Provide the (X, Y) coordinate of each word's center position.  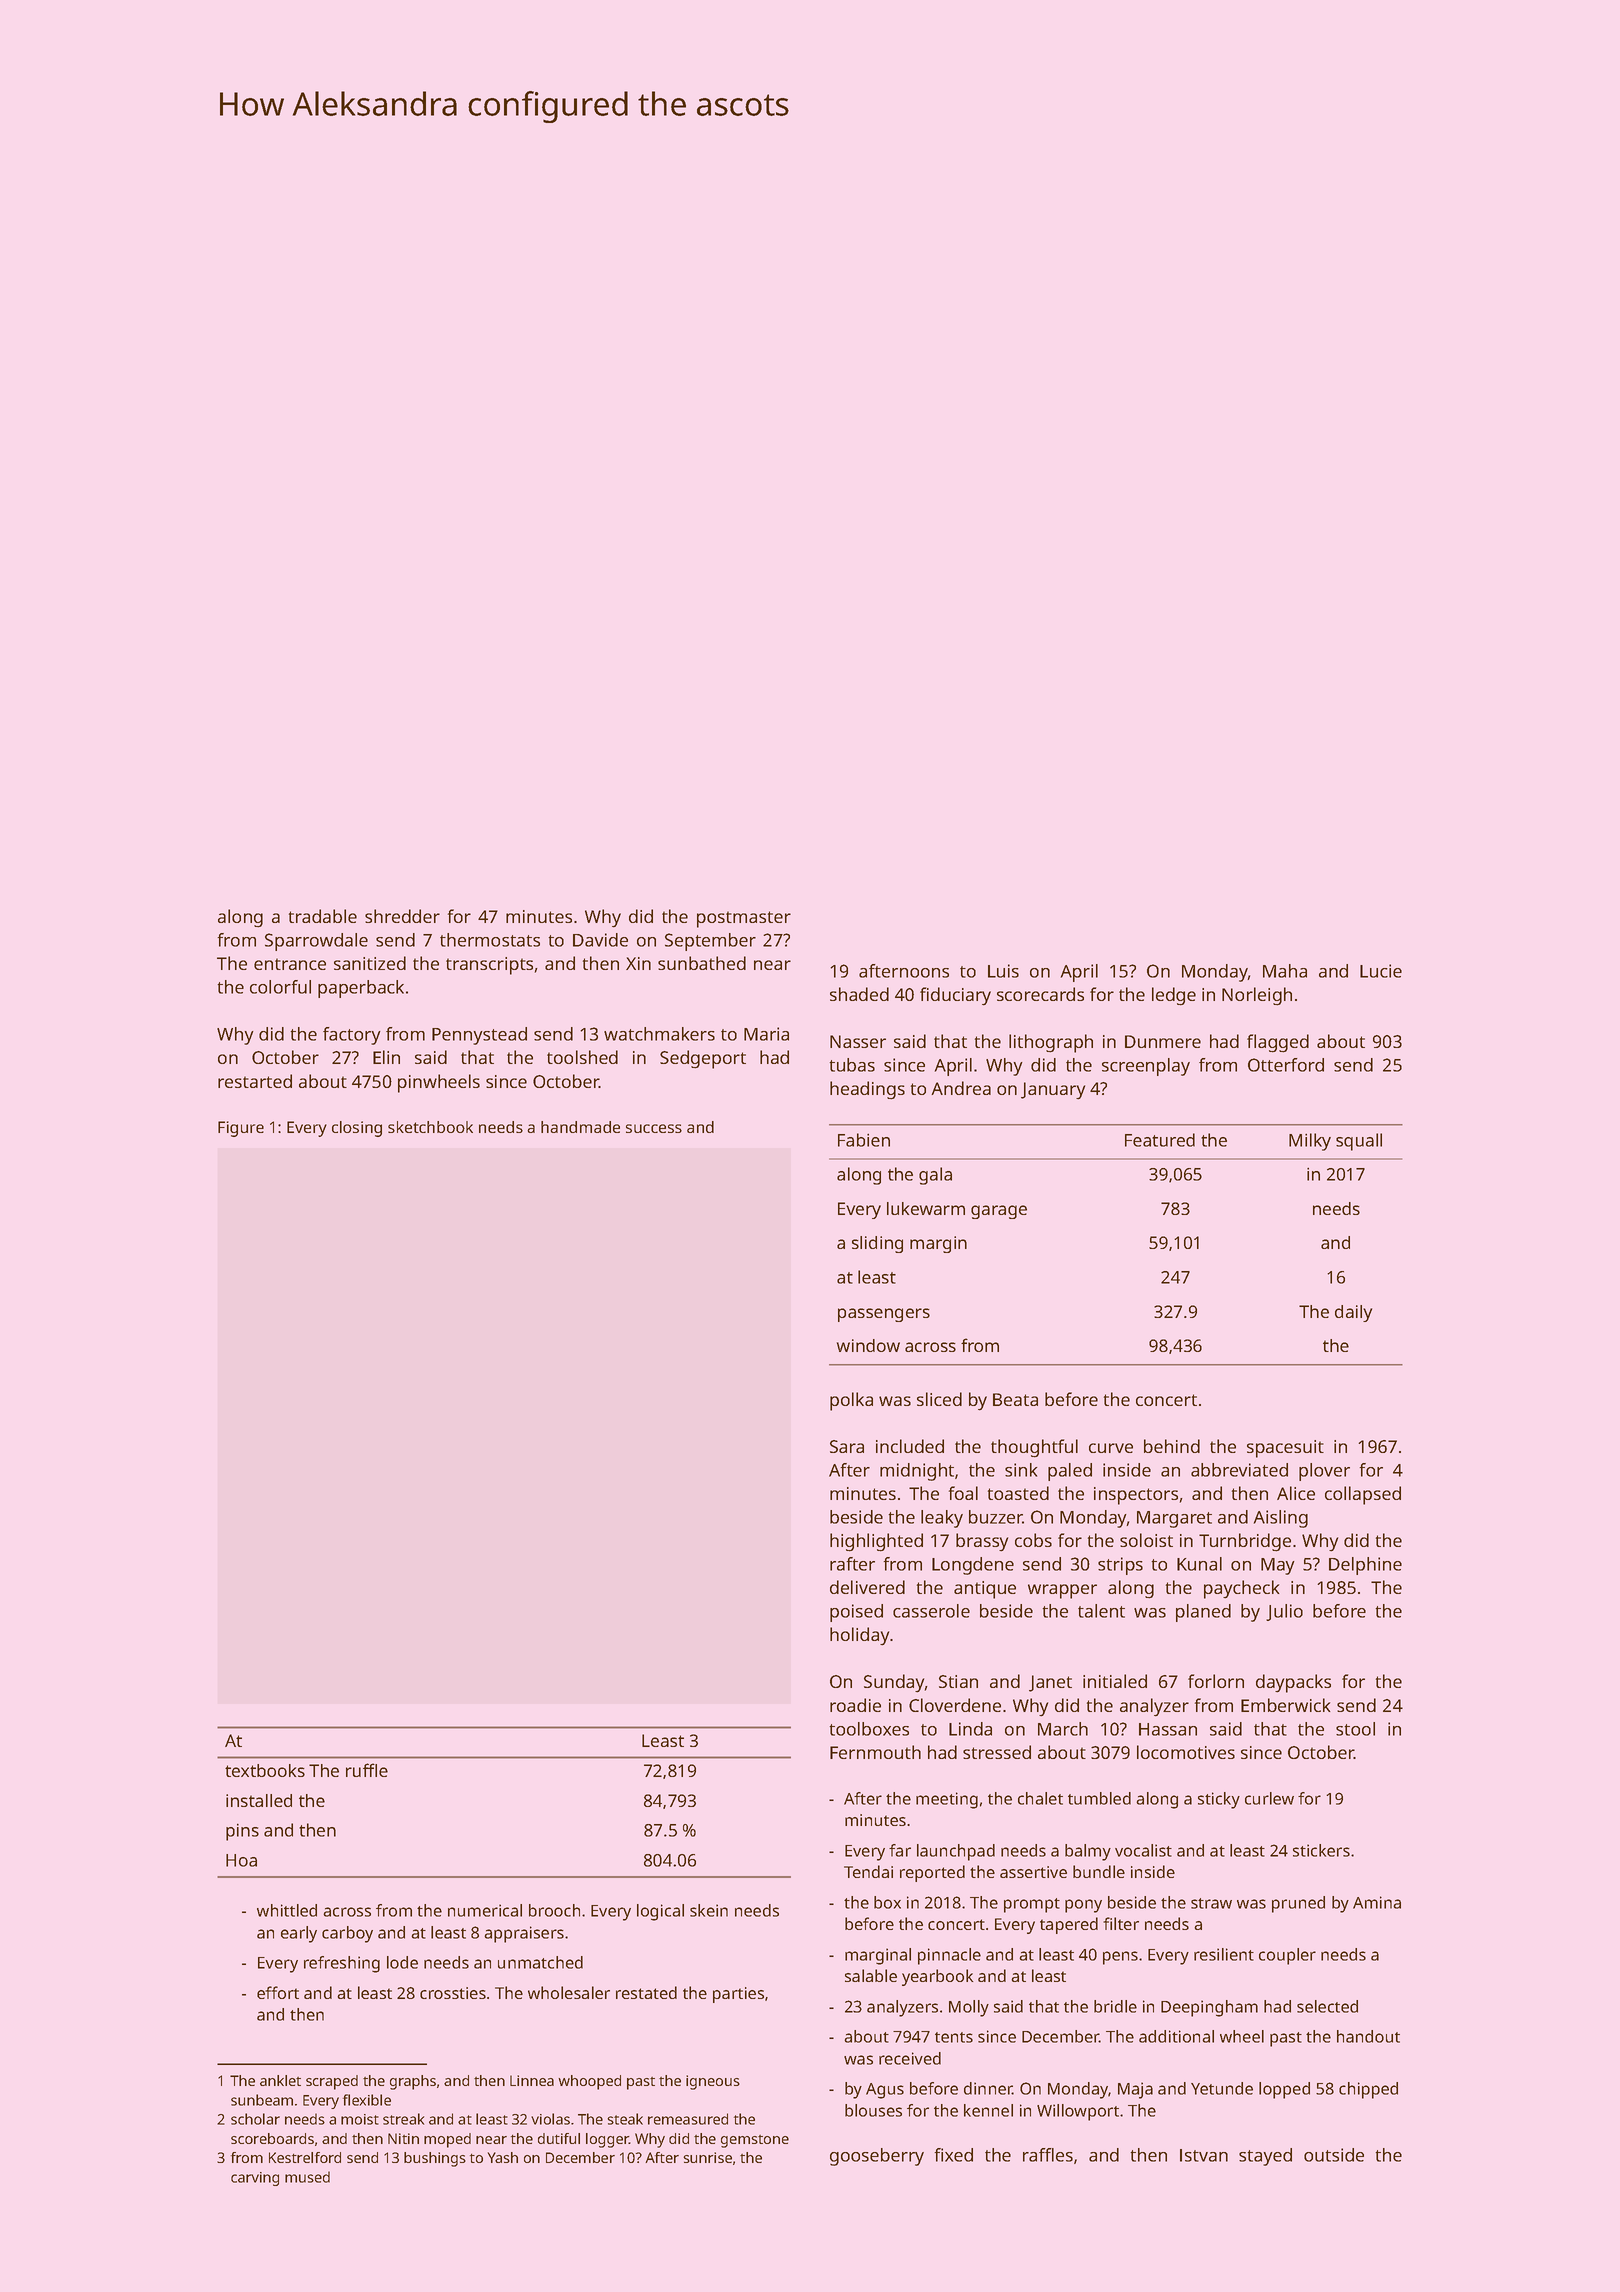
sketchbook (430, 1127)
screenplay (1146, 1067)
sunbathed (702, 963)
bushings (435, 2159)
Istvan (1204, 2155)
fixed (954, 2155)
